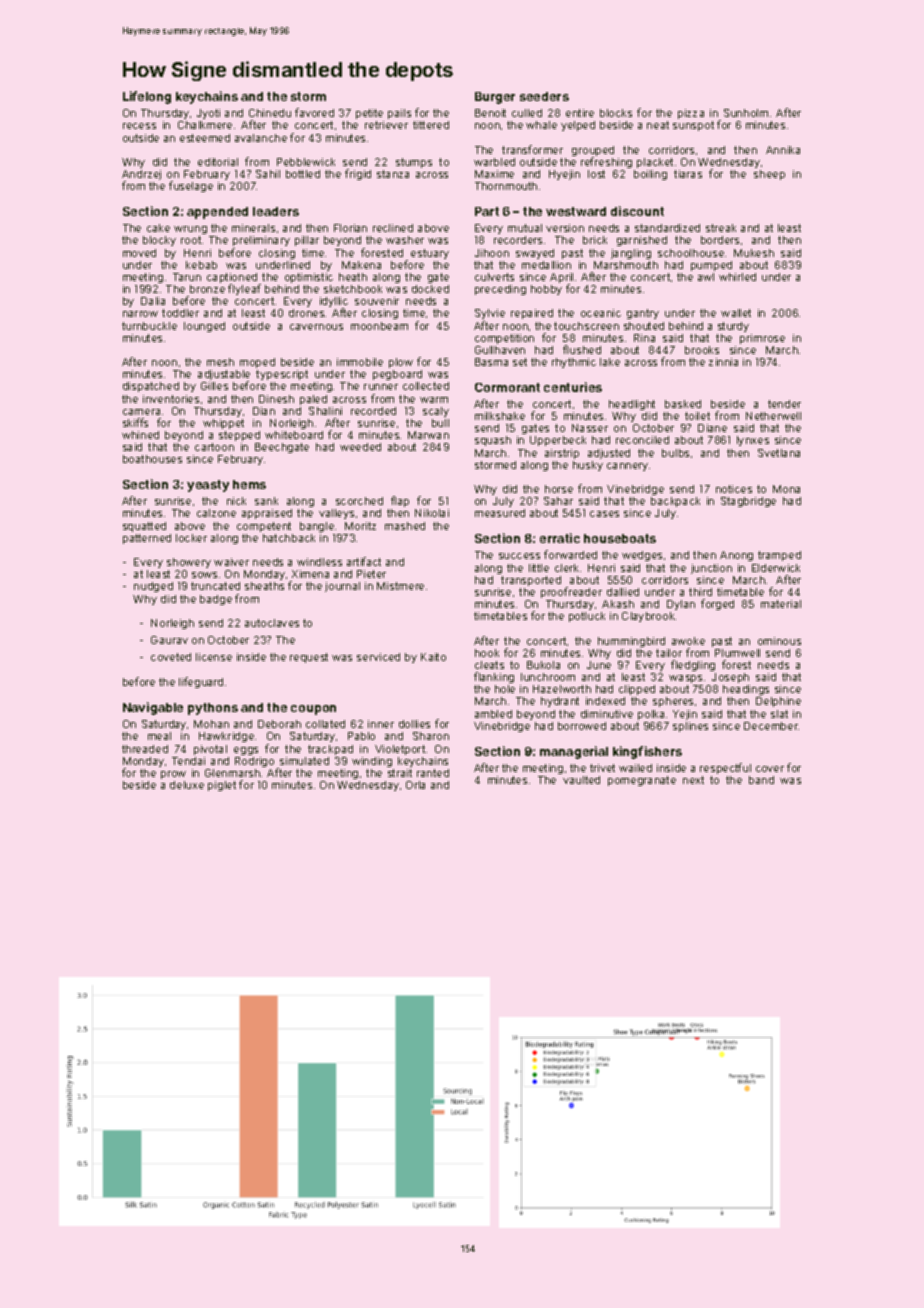  What do you see at coordinates (208, 114) in the page?
I see `Jyoti` at bounding box center [208, 114].
